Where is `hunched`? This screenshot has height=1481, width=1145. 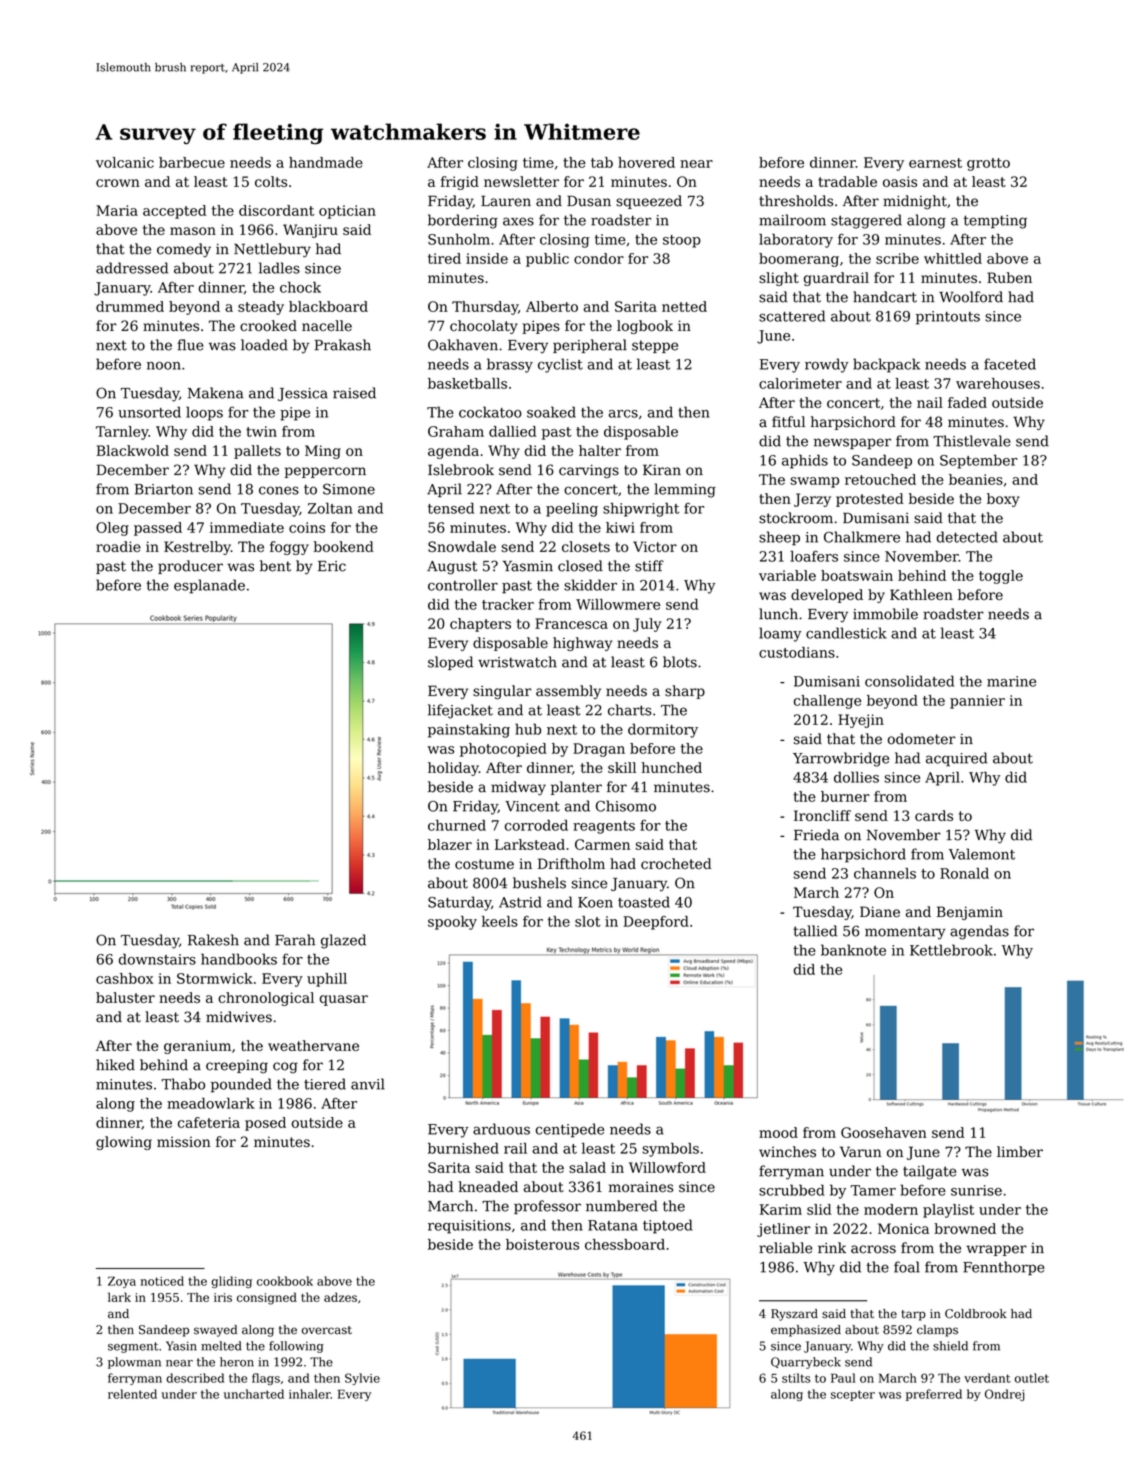 hunched is located at coordinates (672, 767).
